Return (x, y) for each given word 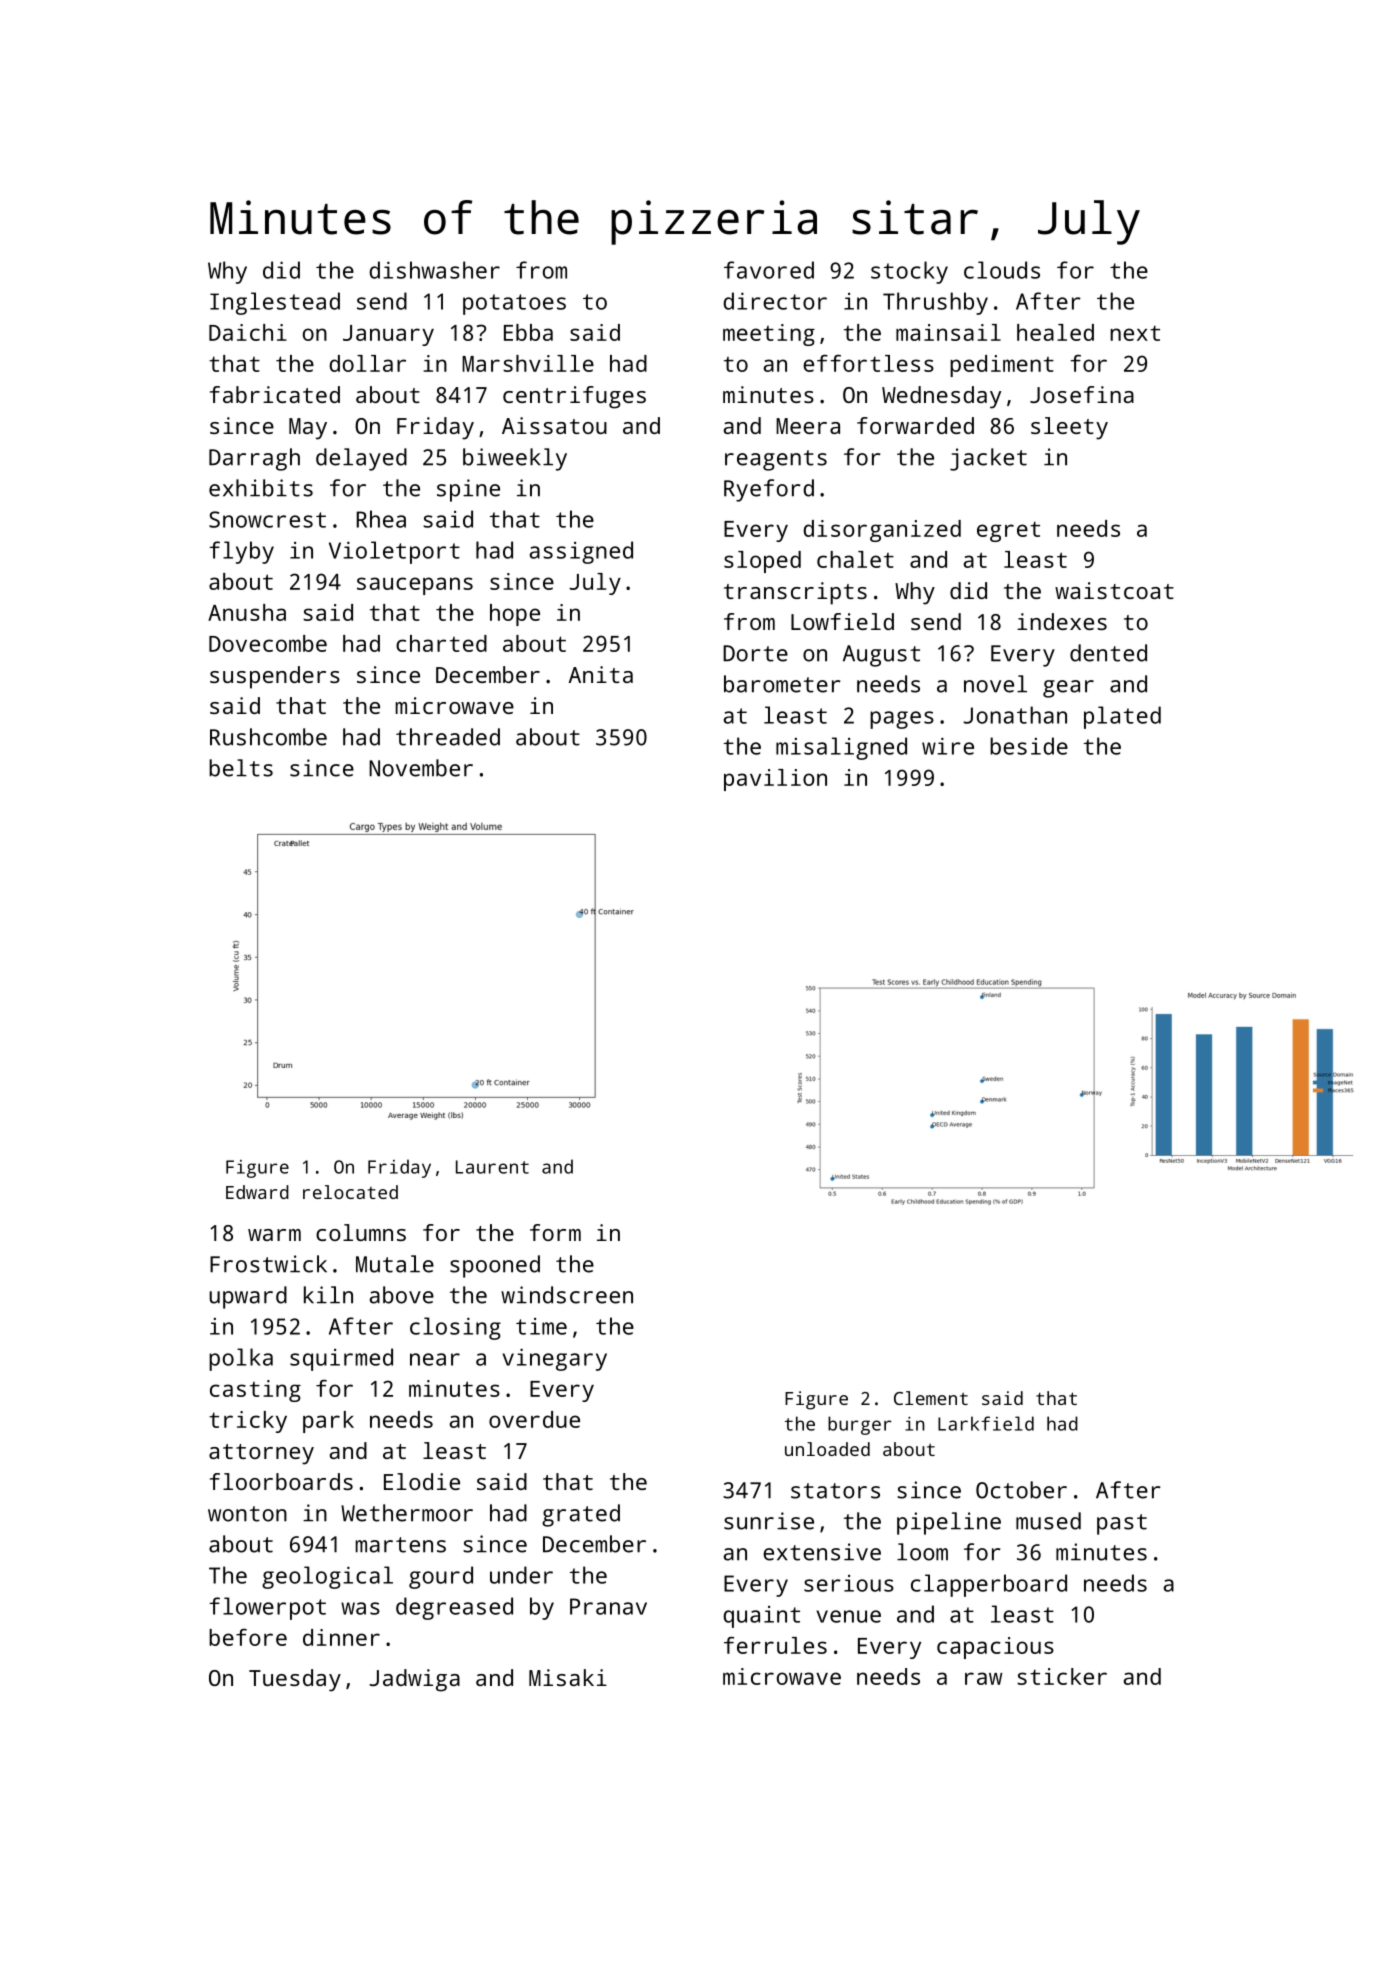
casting (255, 1391)
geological (327, 1577)
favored (769, 270)
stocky (909, 272)
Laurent (492, 1167)
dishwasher (434, 270)
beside (1029, 746)
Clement (931, 1398)
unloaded (827, 1449)
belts (241, 768)
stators (835, 1491)
